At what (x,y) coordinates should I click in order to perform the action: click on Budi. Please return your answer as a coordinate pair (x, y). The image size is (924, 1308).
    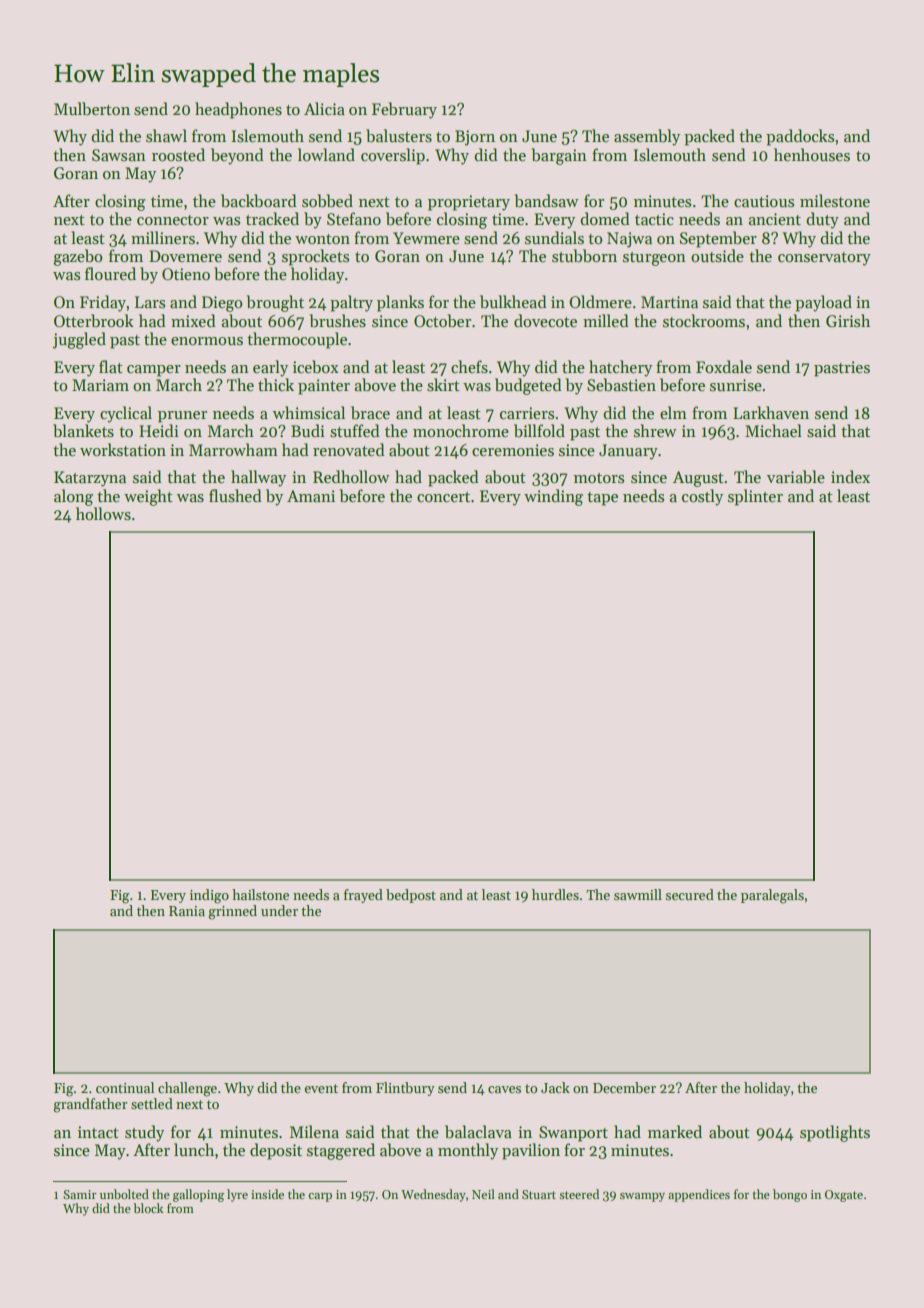
    Looking at the image, I should click on (308, 430).
